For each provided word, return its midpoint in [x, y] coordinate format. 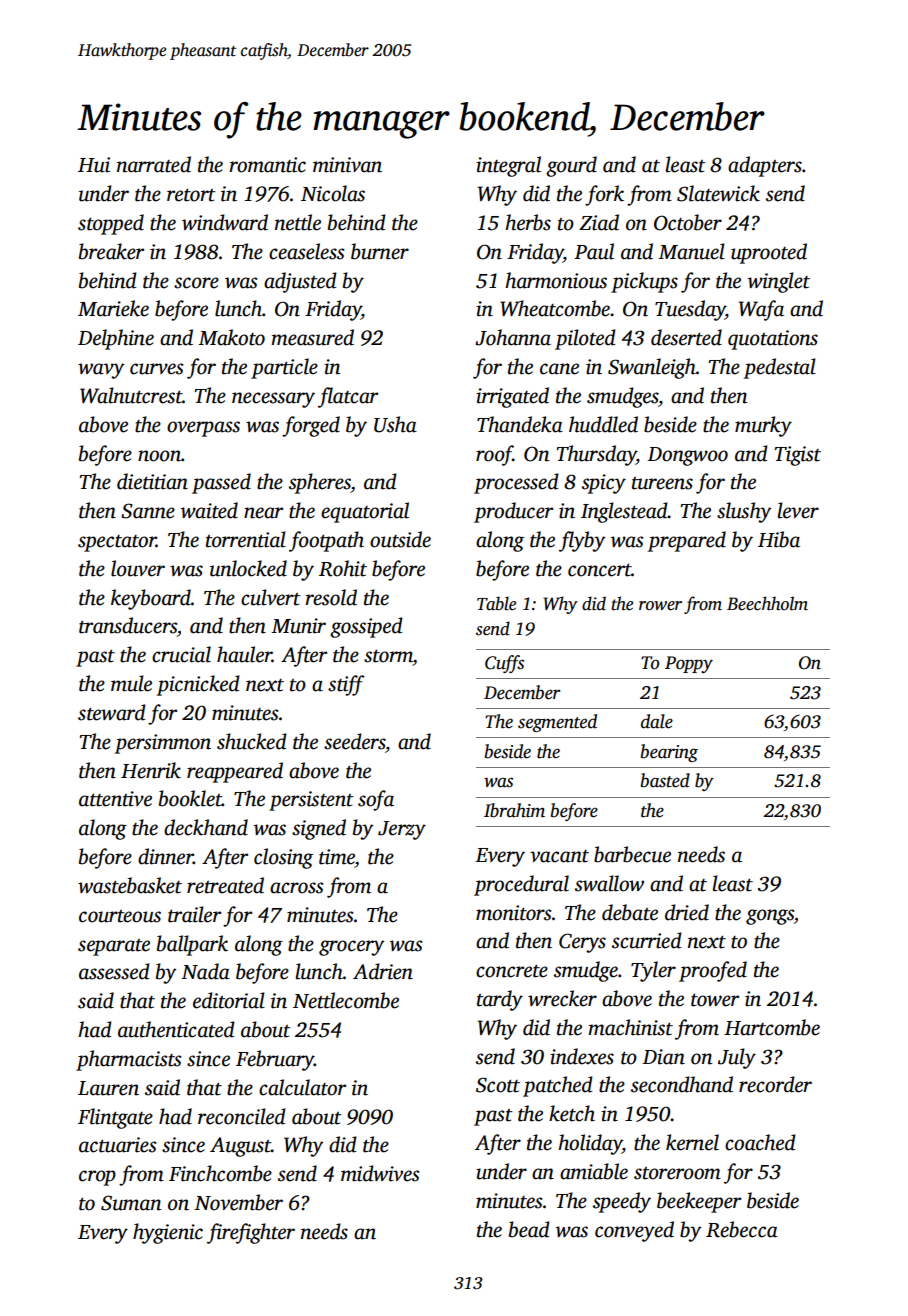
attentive [115, 799]
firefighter [251, 1233]
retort [191, 195]
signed [319, 829]
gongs [770, 917]
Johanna [513, 337]
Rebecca [742, 1229]
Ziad [599, 222]
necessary [273, 400]
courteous [120, 916]
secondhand [682, 1084]
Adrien [383, 971]
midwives [380, 1173]
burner [380, 251]
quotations [773, 340]
